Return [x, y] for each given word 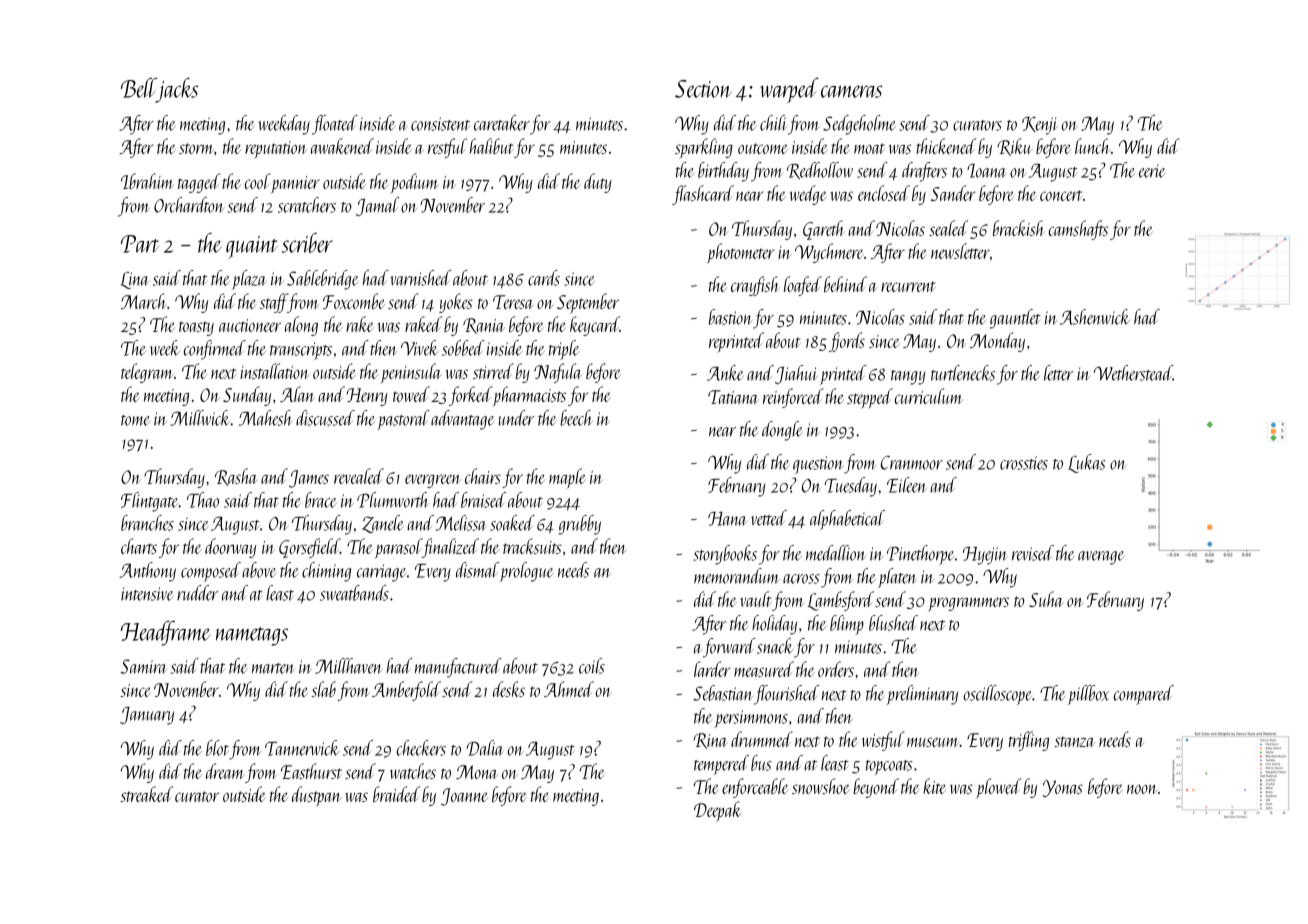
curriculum [928, 396]
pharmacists [529, 396]
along [301, 326]
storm [196, 148]
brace [320, 500]
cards [544, 278]
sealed [948, 228]
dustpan [317, 796]
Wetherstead [1133, 373]
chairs [483, 476]
